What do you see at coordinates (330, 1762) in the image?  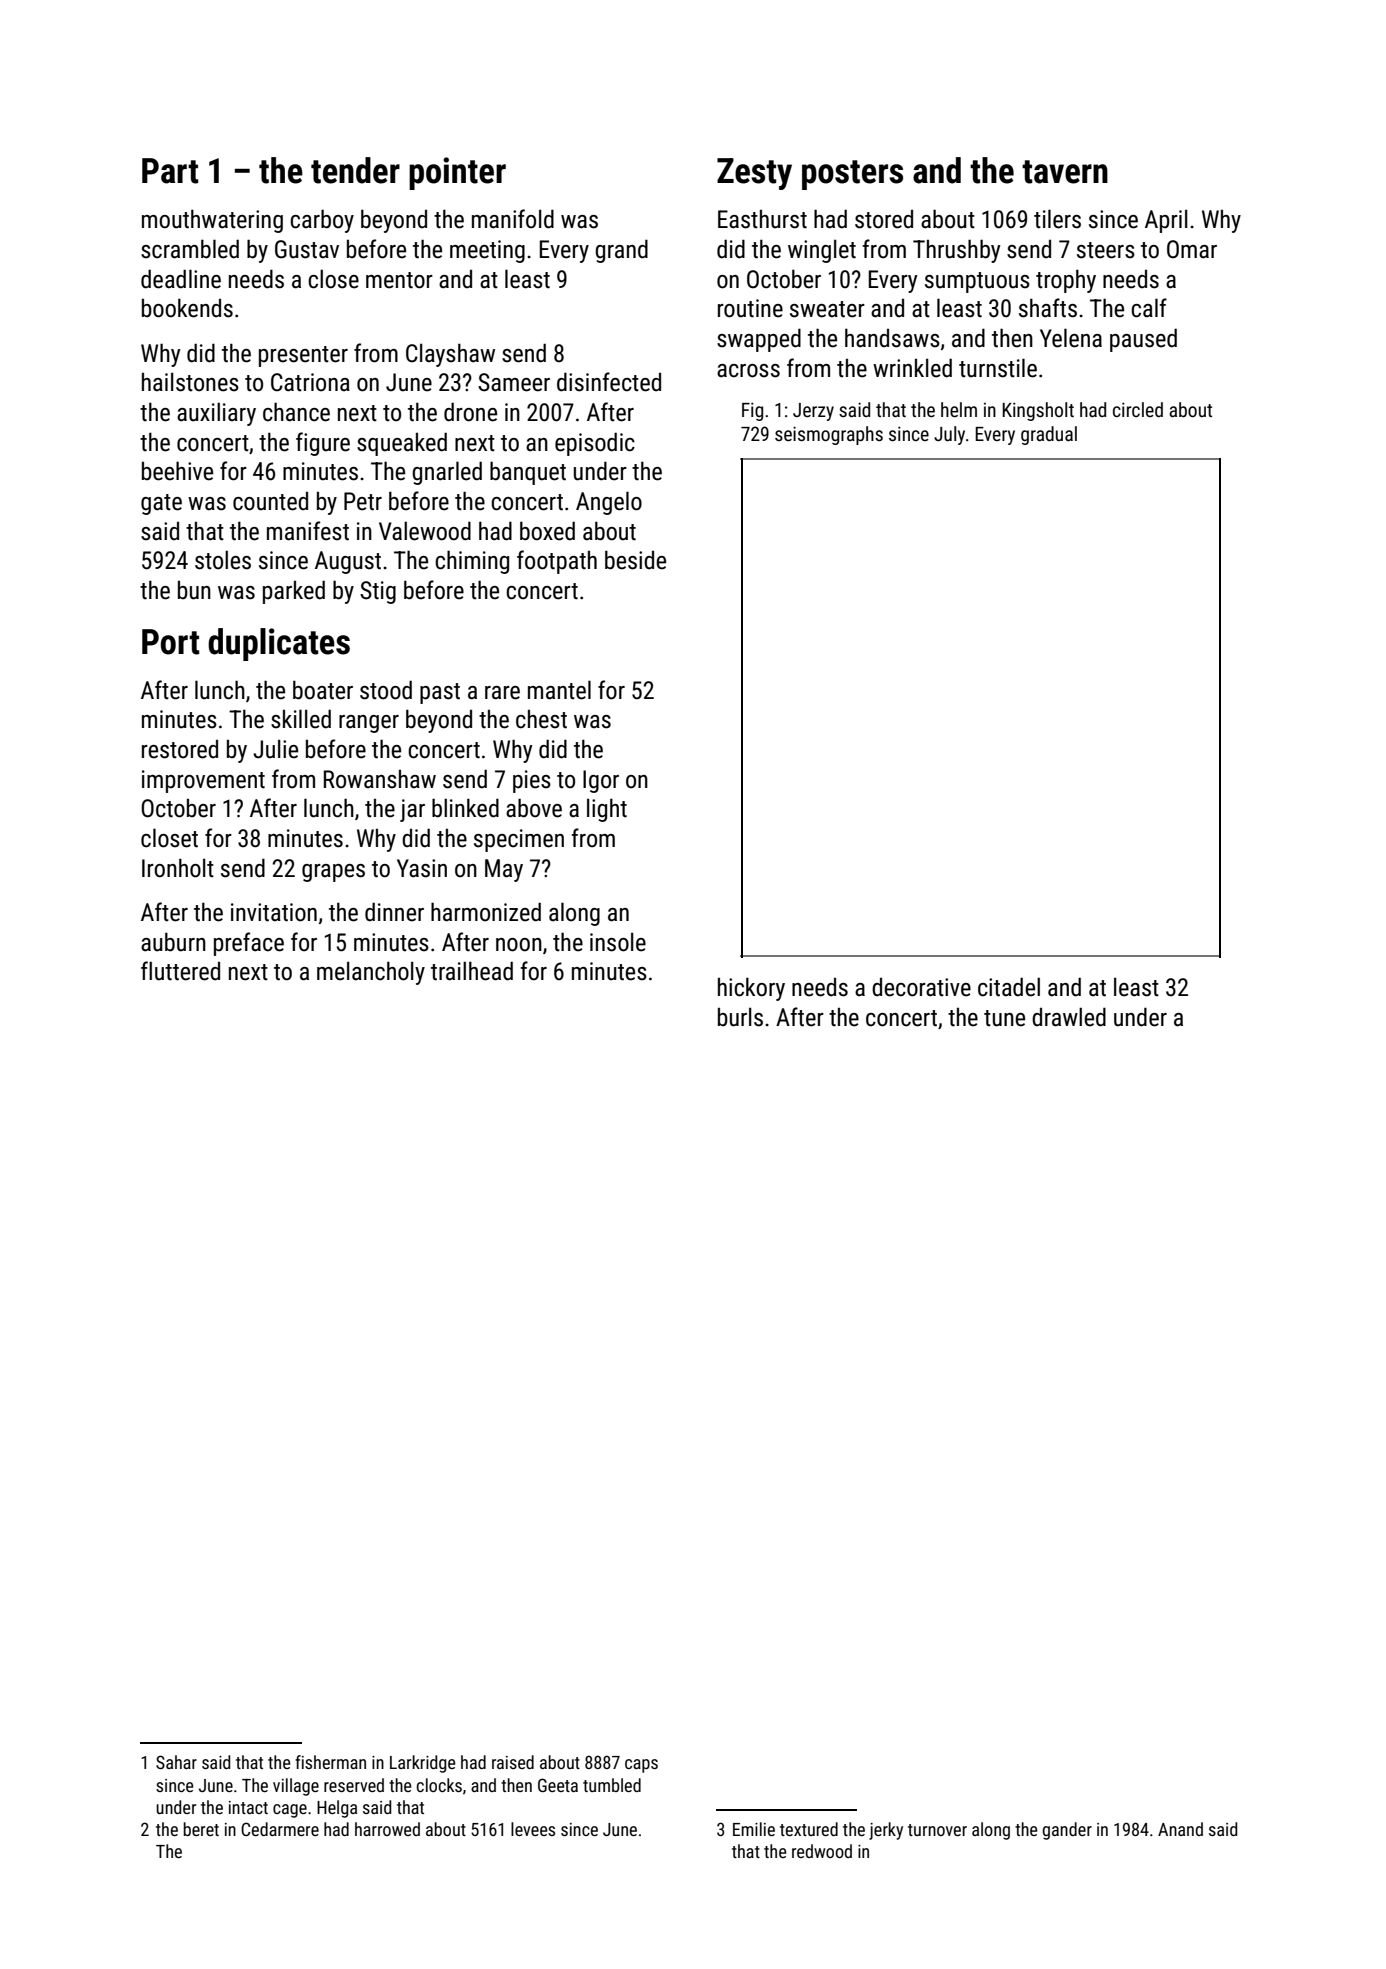 I see `fisherman` at bounding box center [330, 1762].
